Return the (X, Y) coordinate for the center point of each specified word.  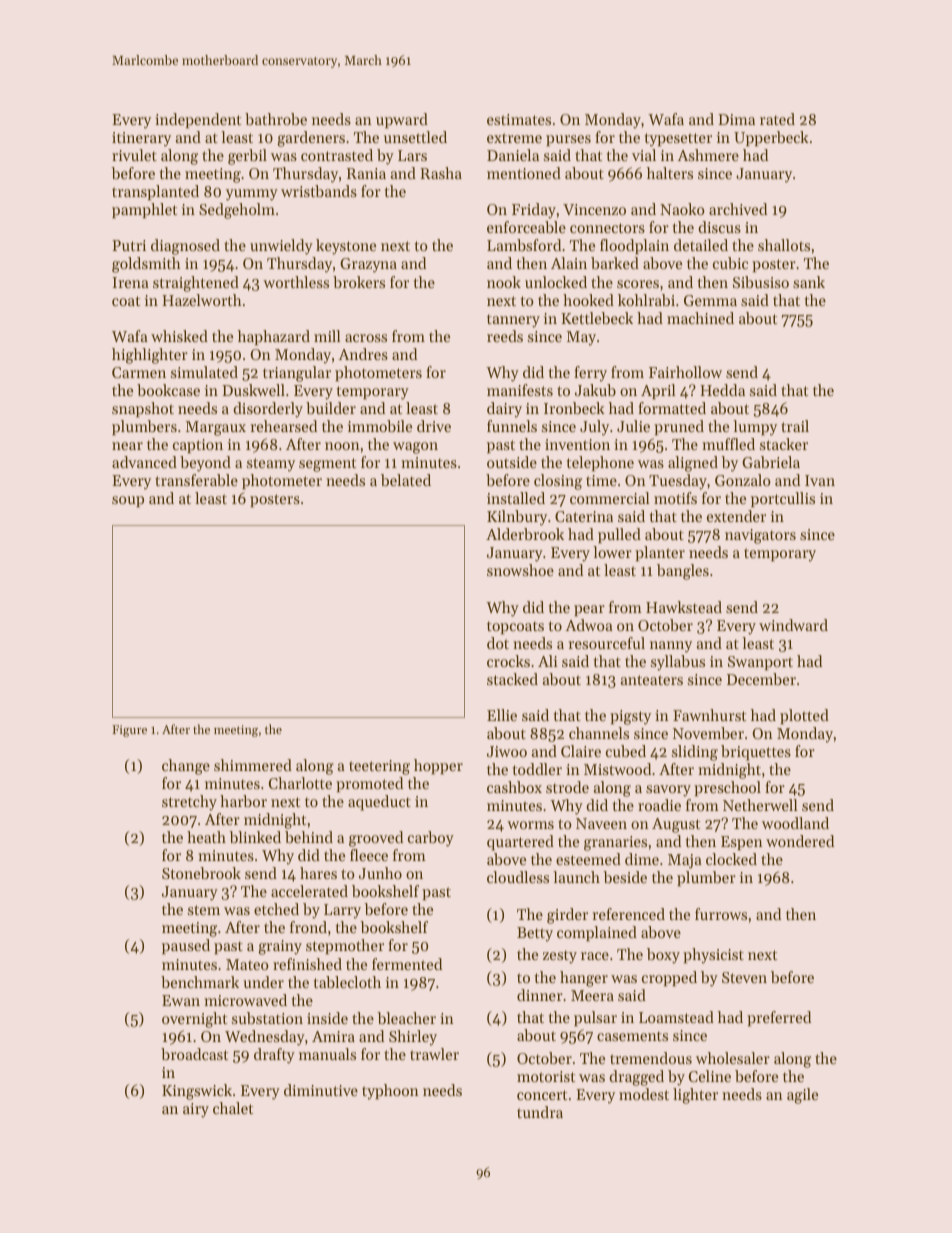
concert (542, 1095)
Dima (736, 119)
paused (186, 946)
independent (198, 120)
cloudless (518, 877)
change (186, 767)
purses (568, 140)
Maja (685, 861)
